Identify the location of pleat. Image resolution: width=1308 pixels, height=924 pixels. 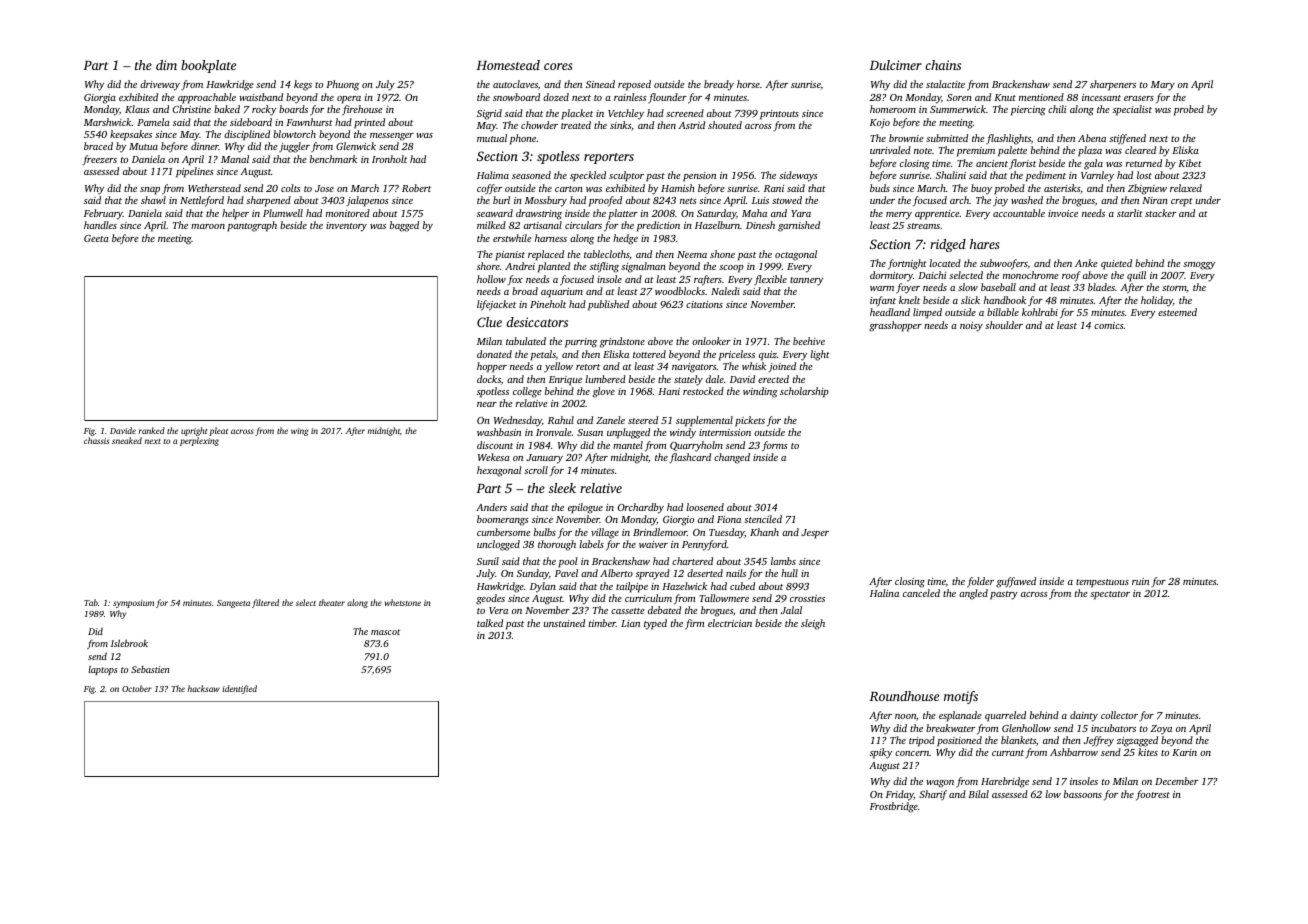
(218, 431).
